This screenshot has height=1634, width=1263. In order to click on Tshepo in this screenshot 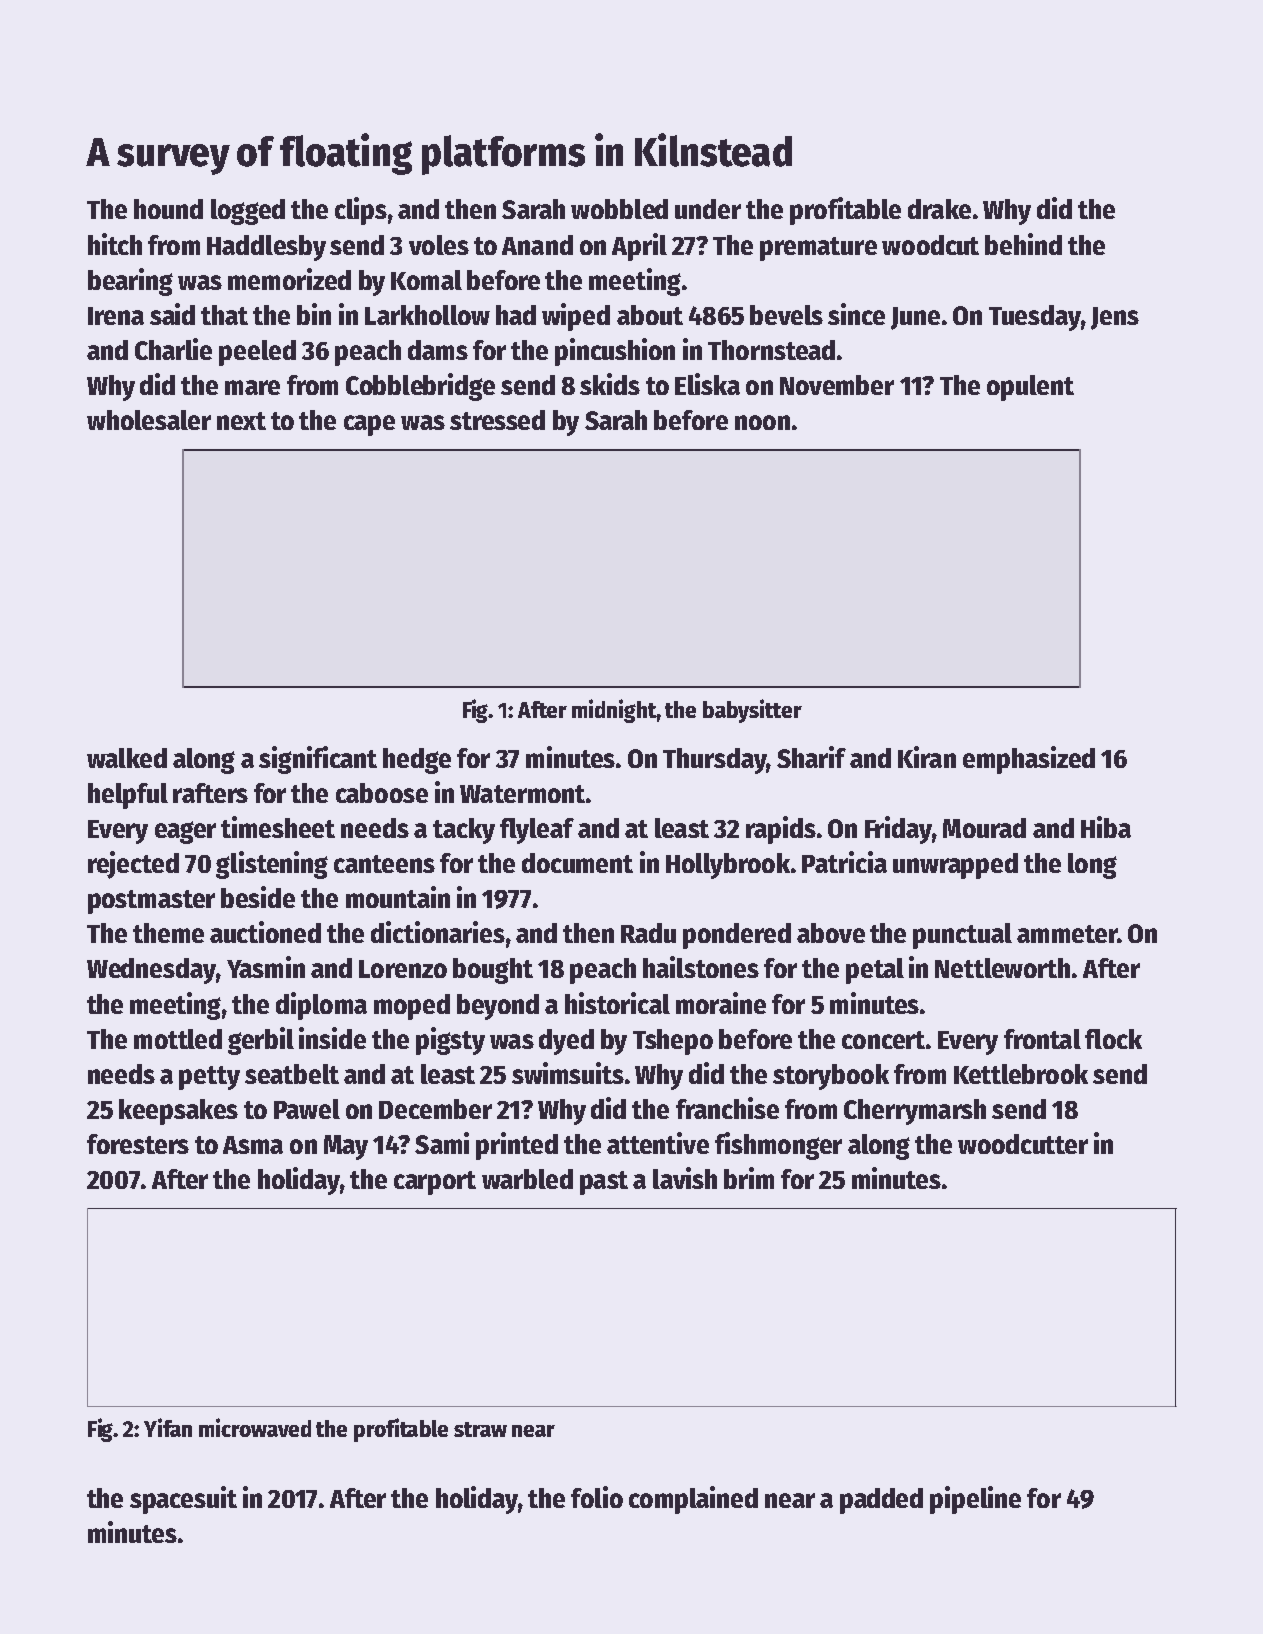, I will do `click(673, 1042)`.
